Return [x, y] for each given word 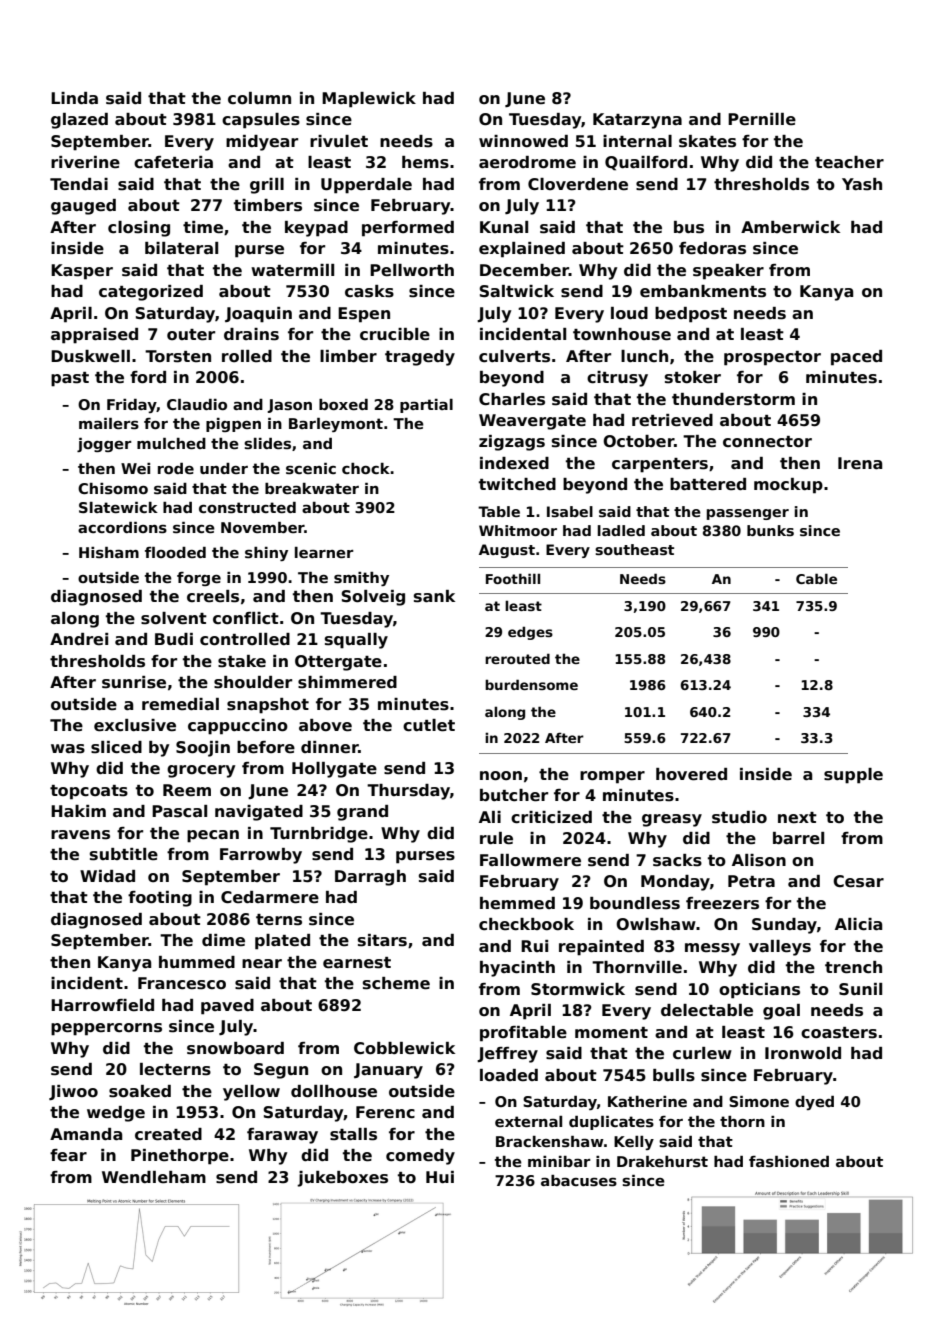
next [797, 818]
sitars [382, 940]
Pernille [762, 119]
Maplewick [369, 100]
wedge [116, 1114]
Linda [74, 98]
